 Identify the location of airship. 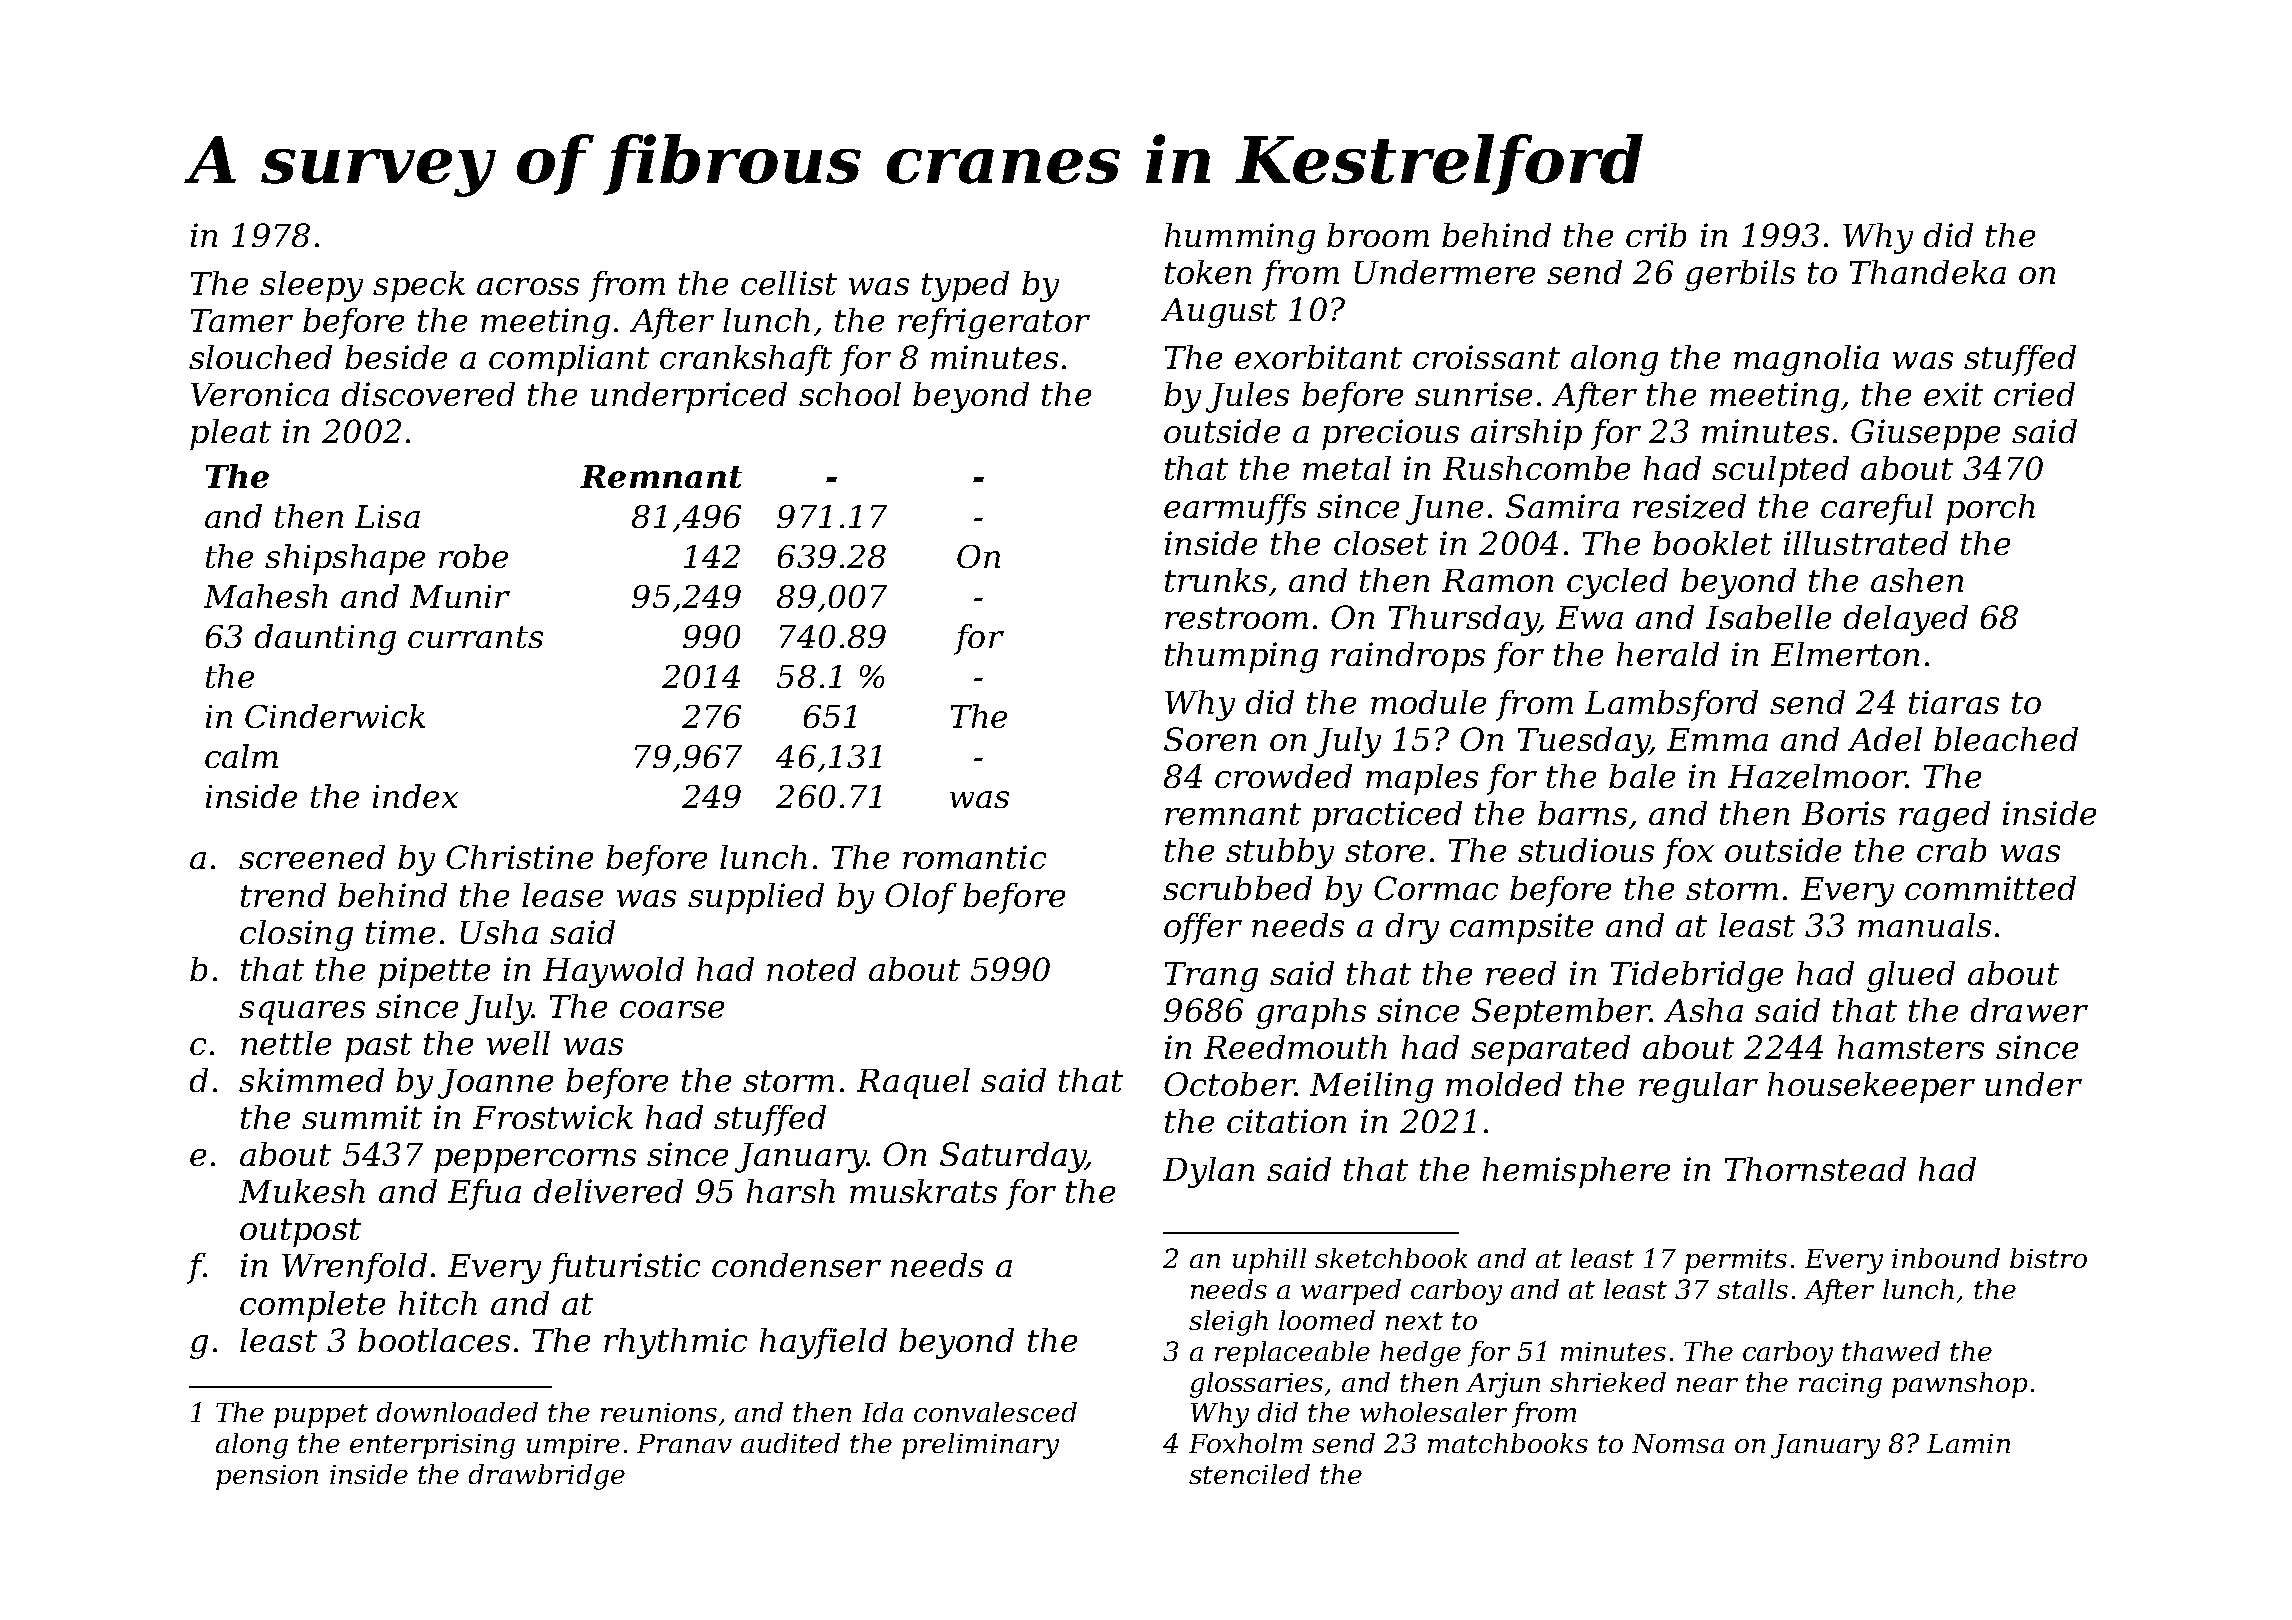
(1526, 434).
